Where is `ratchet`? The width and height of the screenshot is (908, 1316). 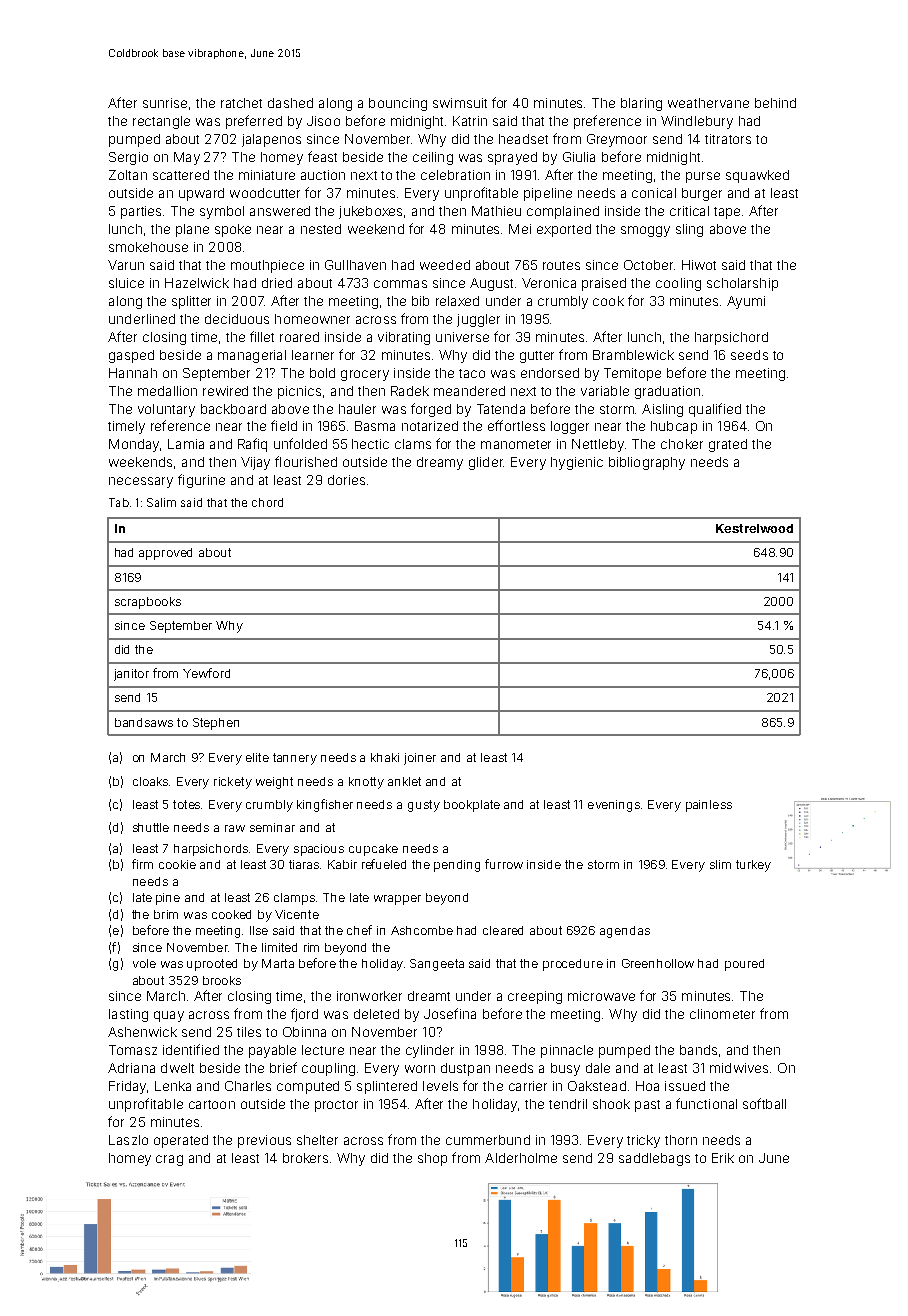 ratchet is located at coordinates (241, 103).
